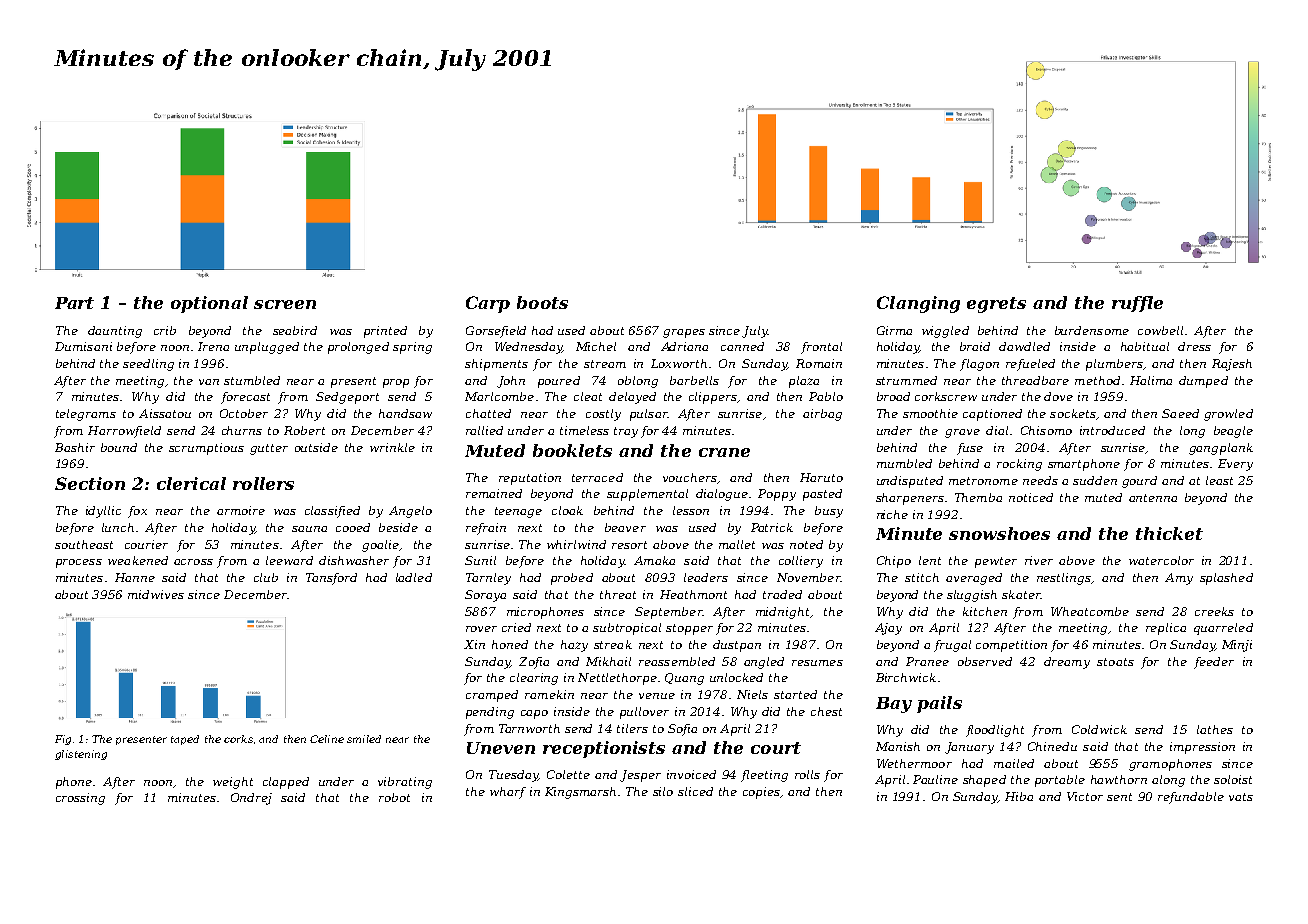  Describe the element at coordinates (625, 527) in the page. I see `beaver` at that location.
